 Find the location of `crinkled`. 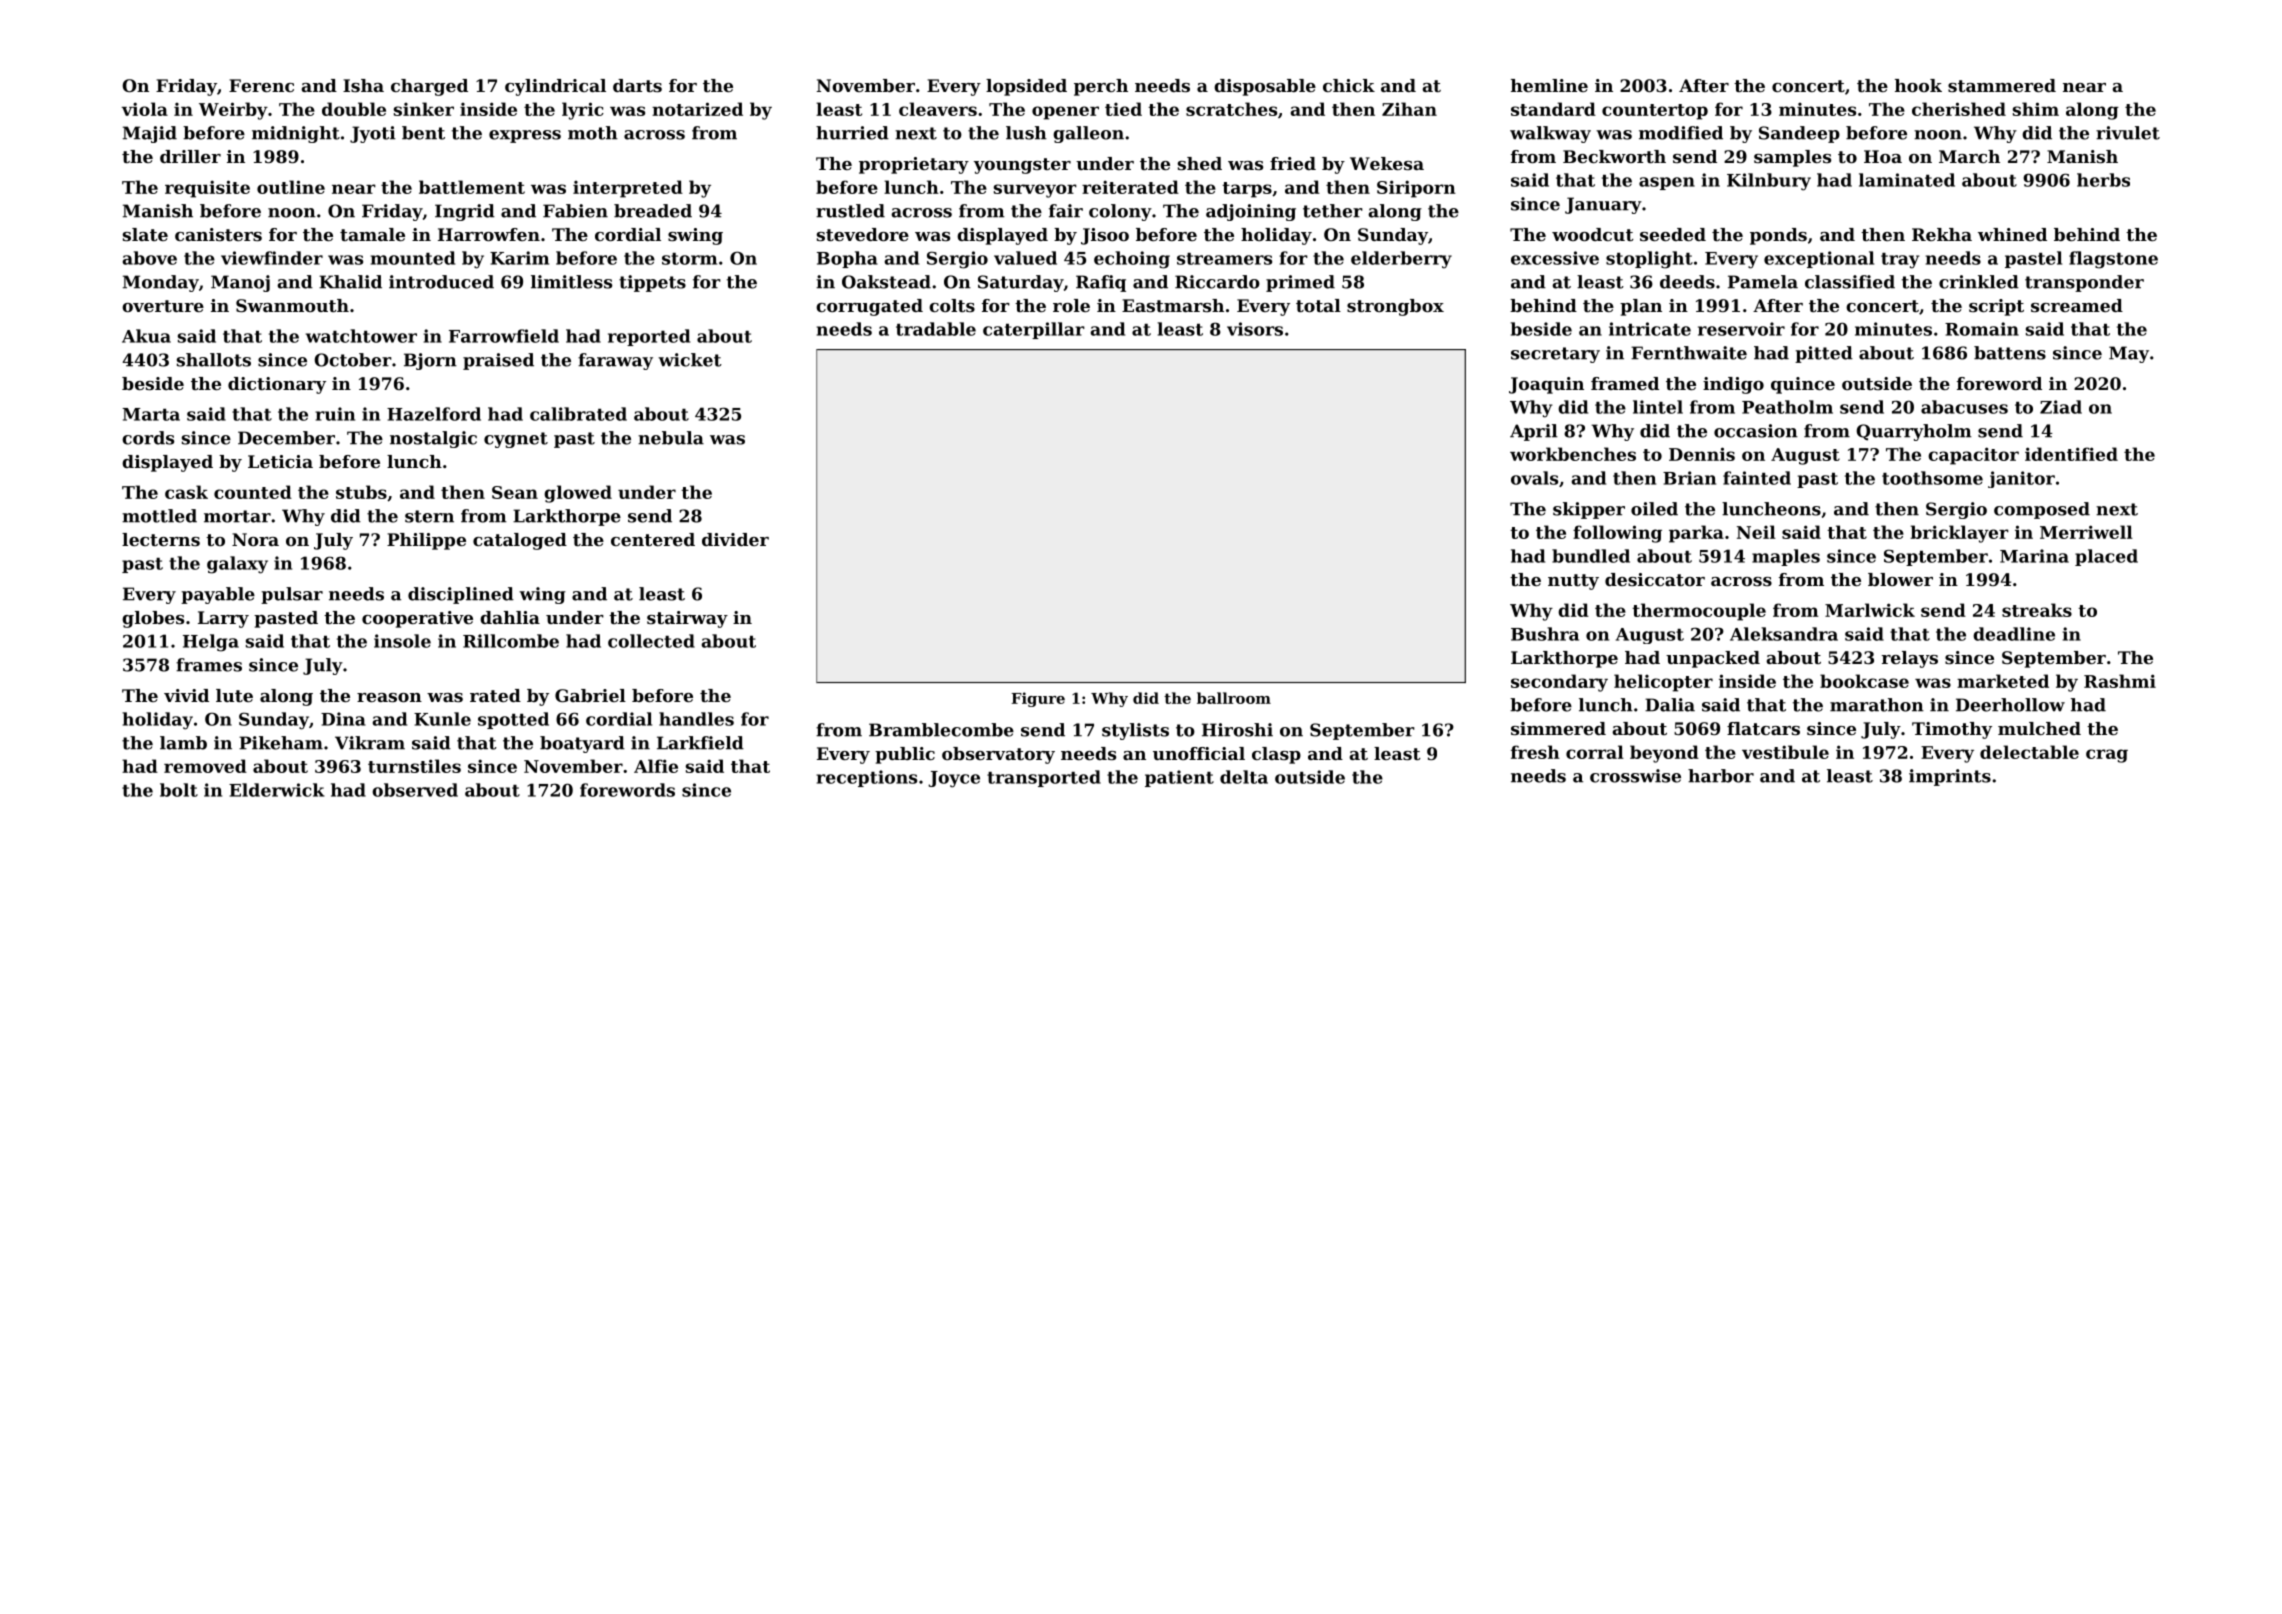

crinkled is located at coordinates (1979, 282).
